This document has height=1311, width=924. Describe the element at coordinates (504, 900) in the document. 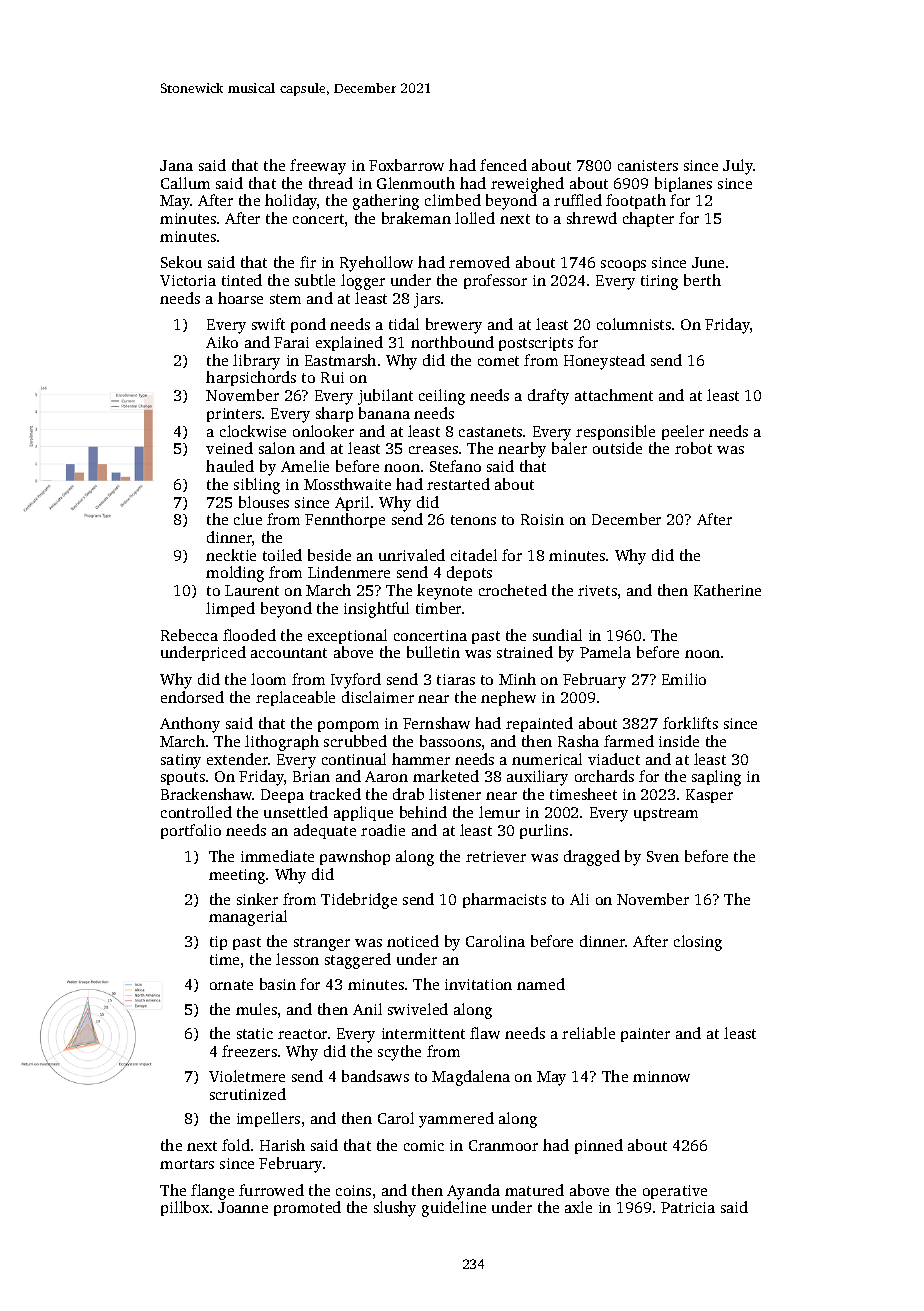

I see `pharmacists` at that location.
